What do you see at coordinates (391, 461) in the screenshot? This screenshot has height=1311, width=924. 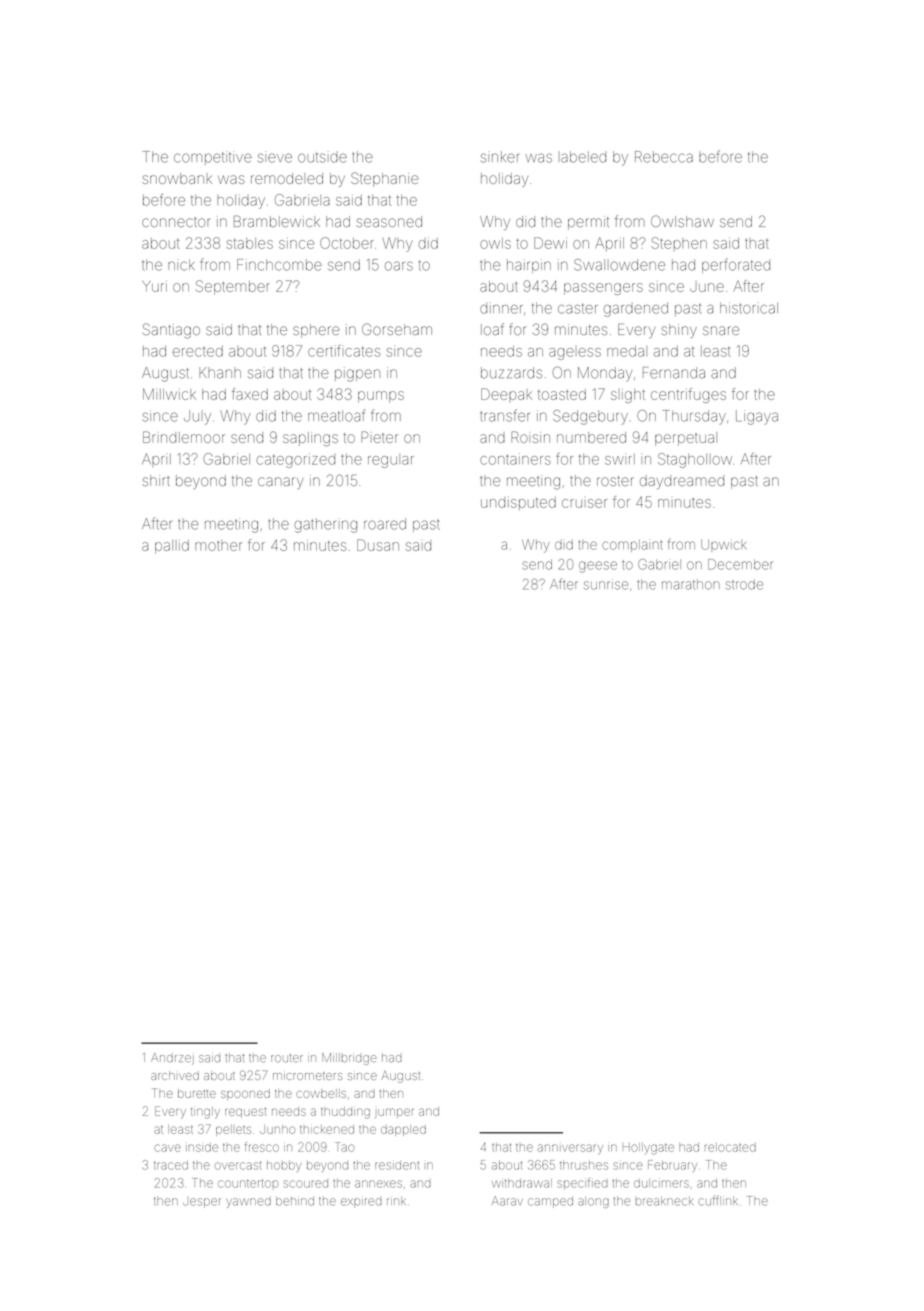 I see `regular` at bounding box center [391, 461].
